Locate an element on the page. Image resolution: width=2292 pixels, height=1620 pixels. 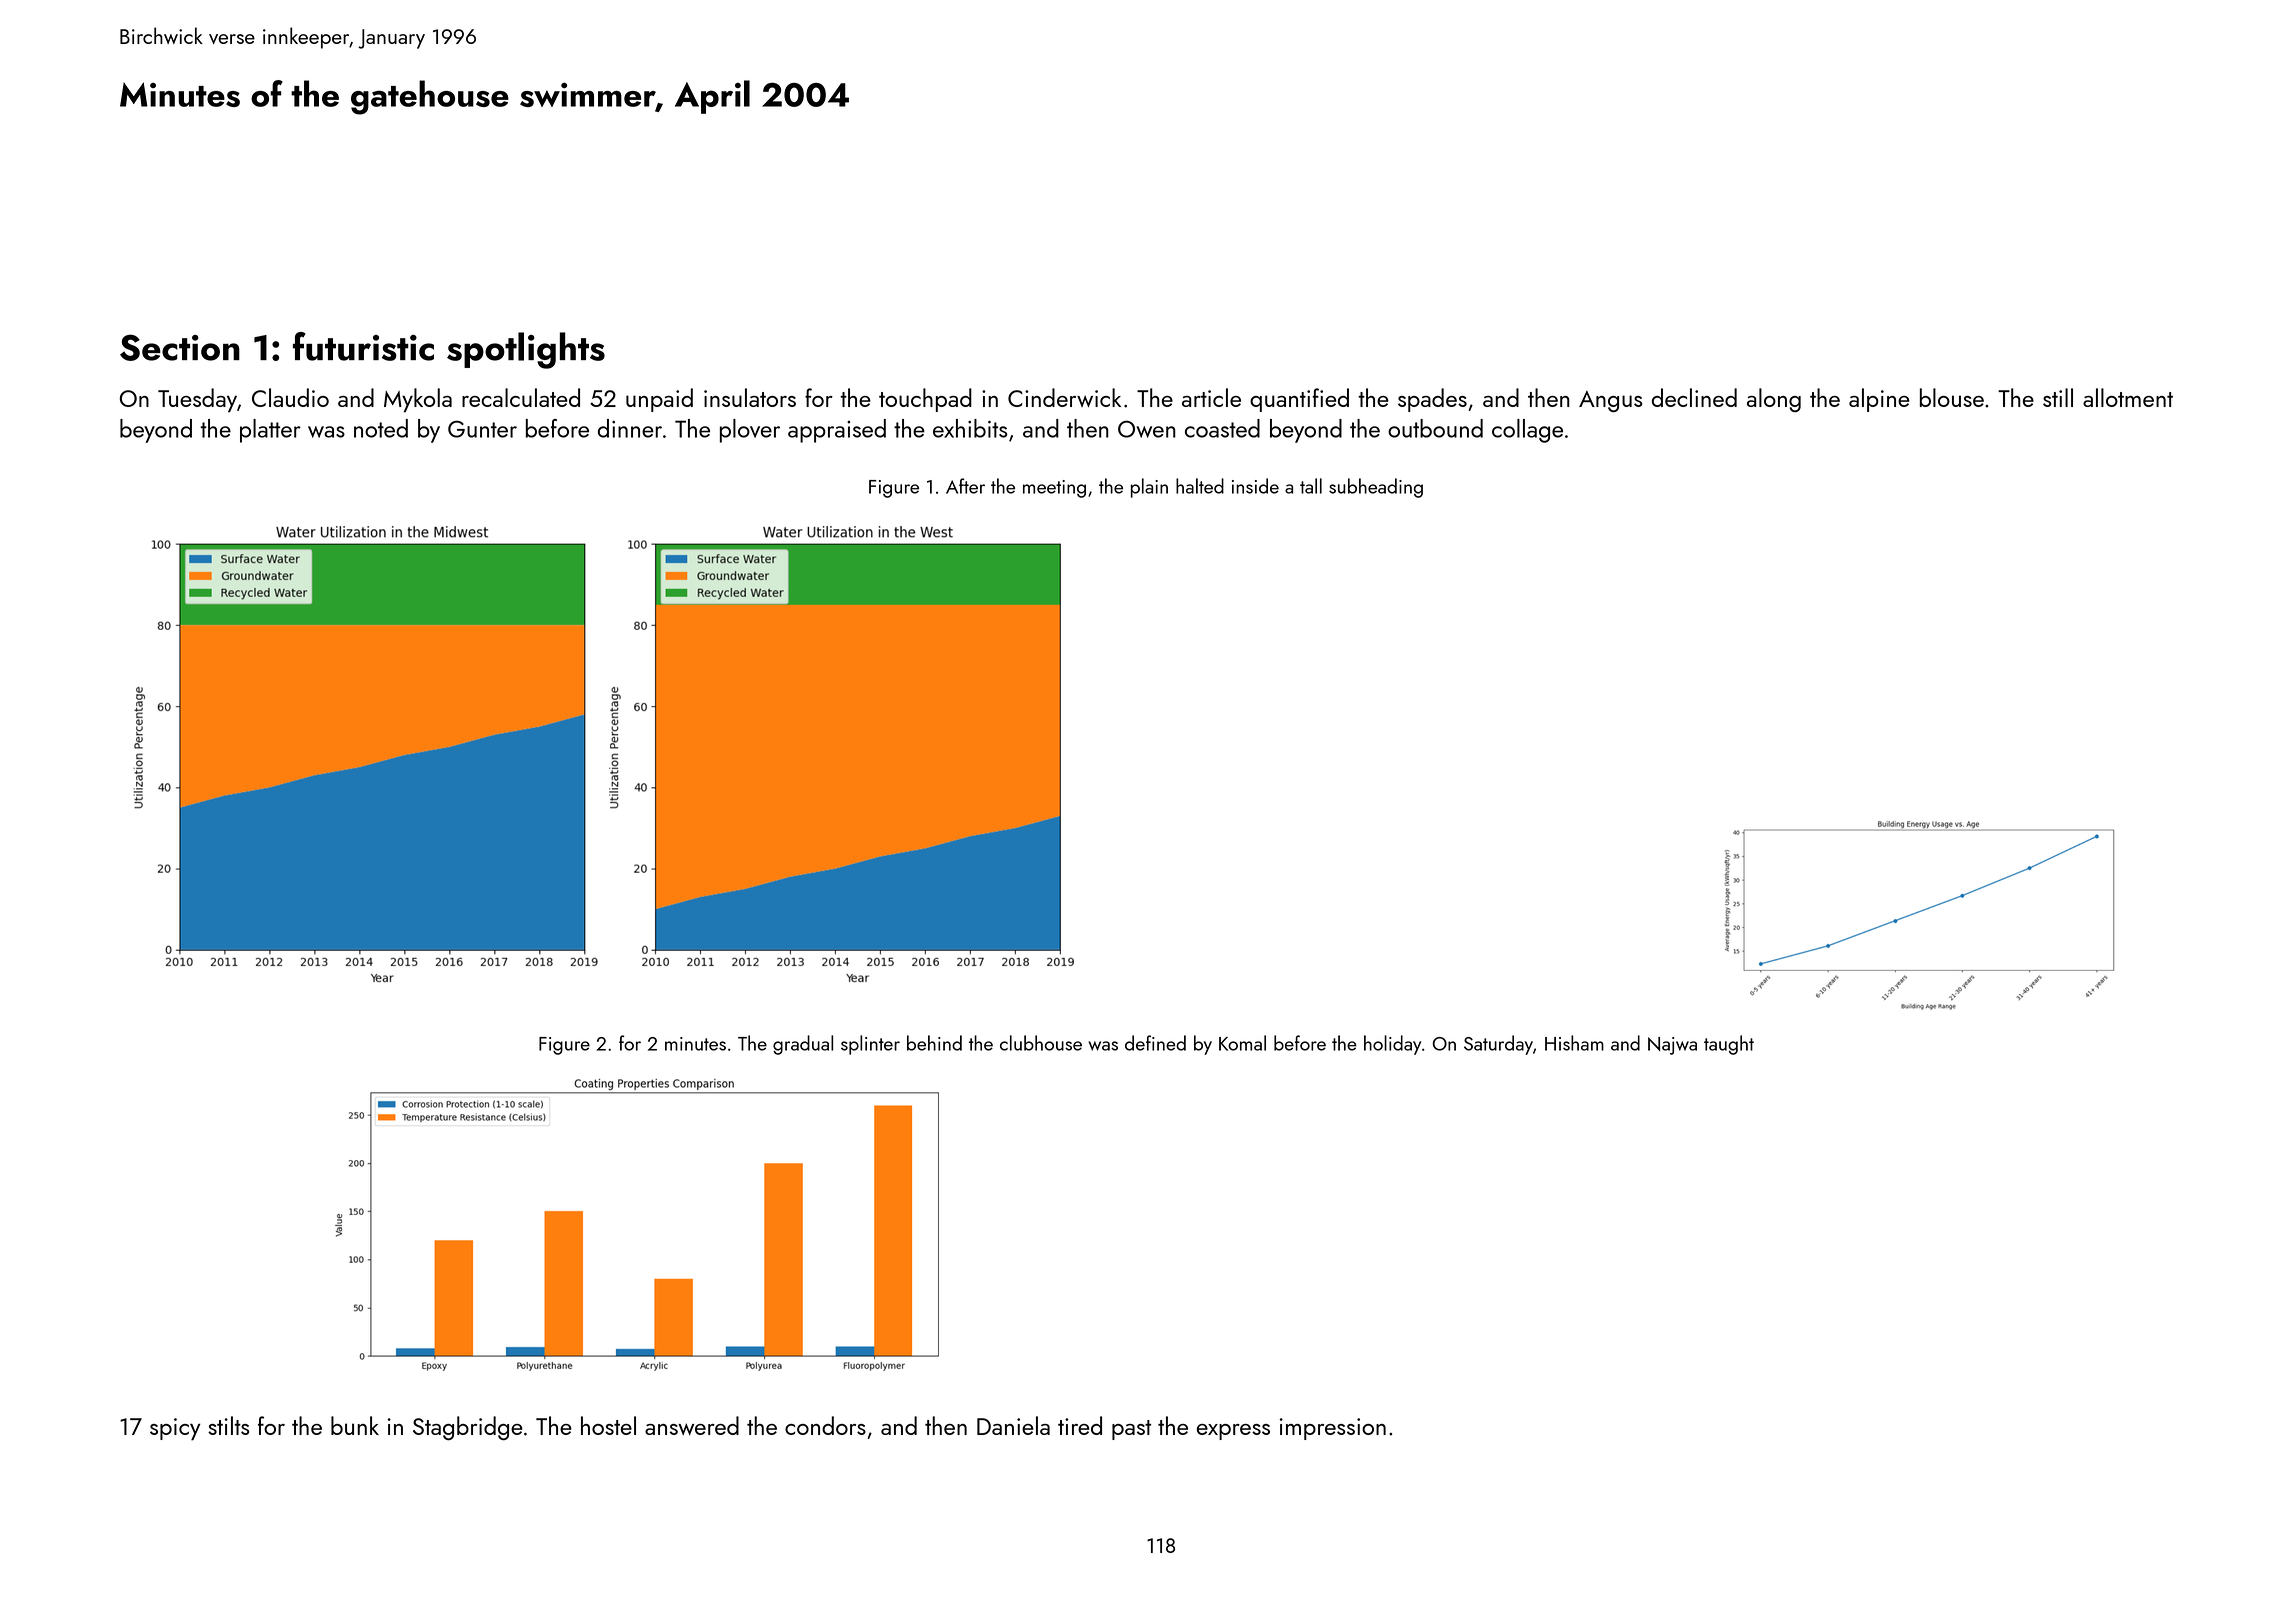
impression is located at coordinates (1333, 1429).
